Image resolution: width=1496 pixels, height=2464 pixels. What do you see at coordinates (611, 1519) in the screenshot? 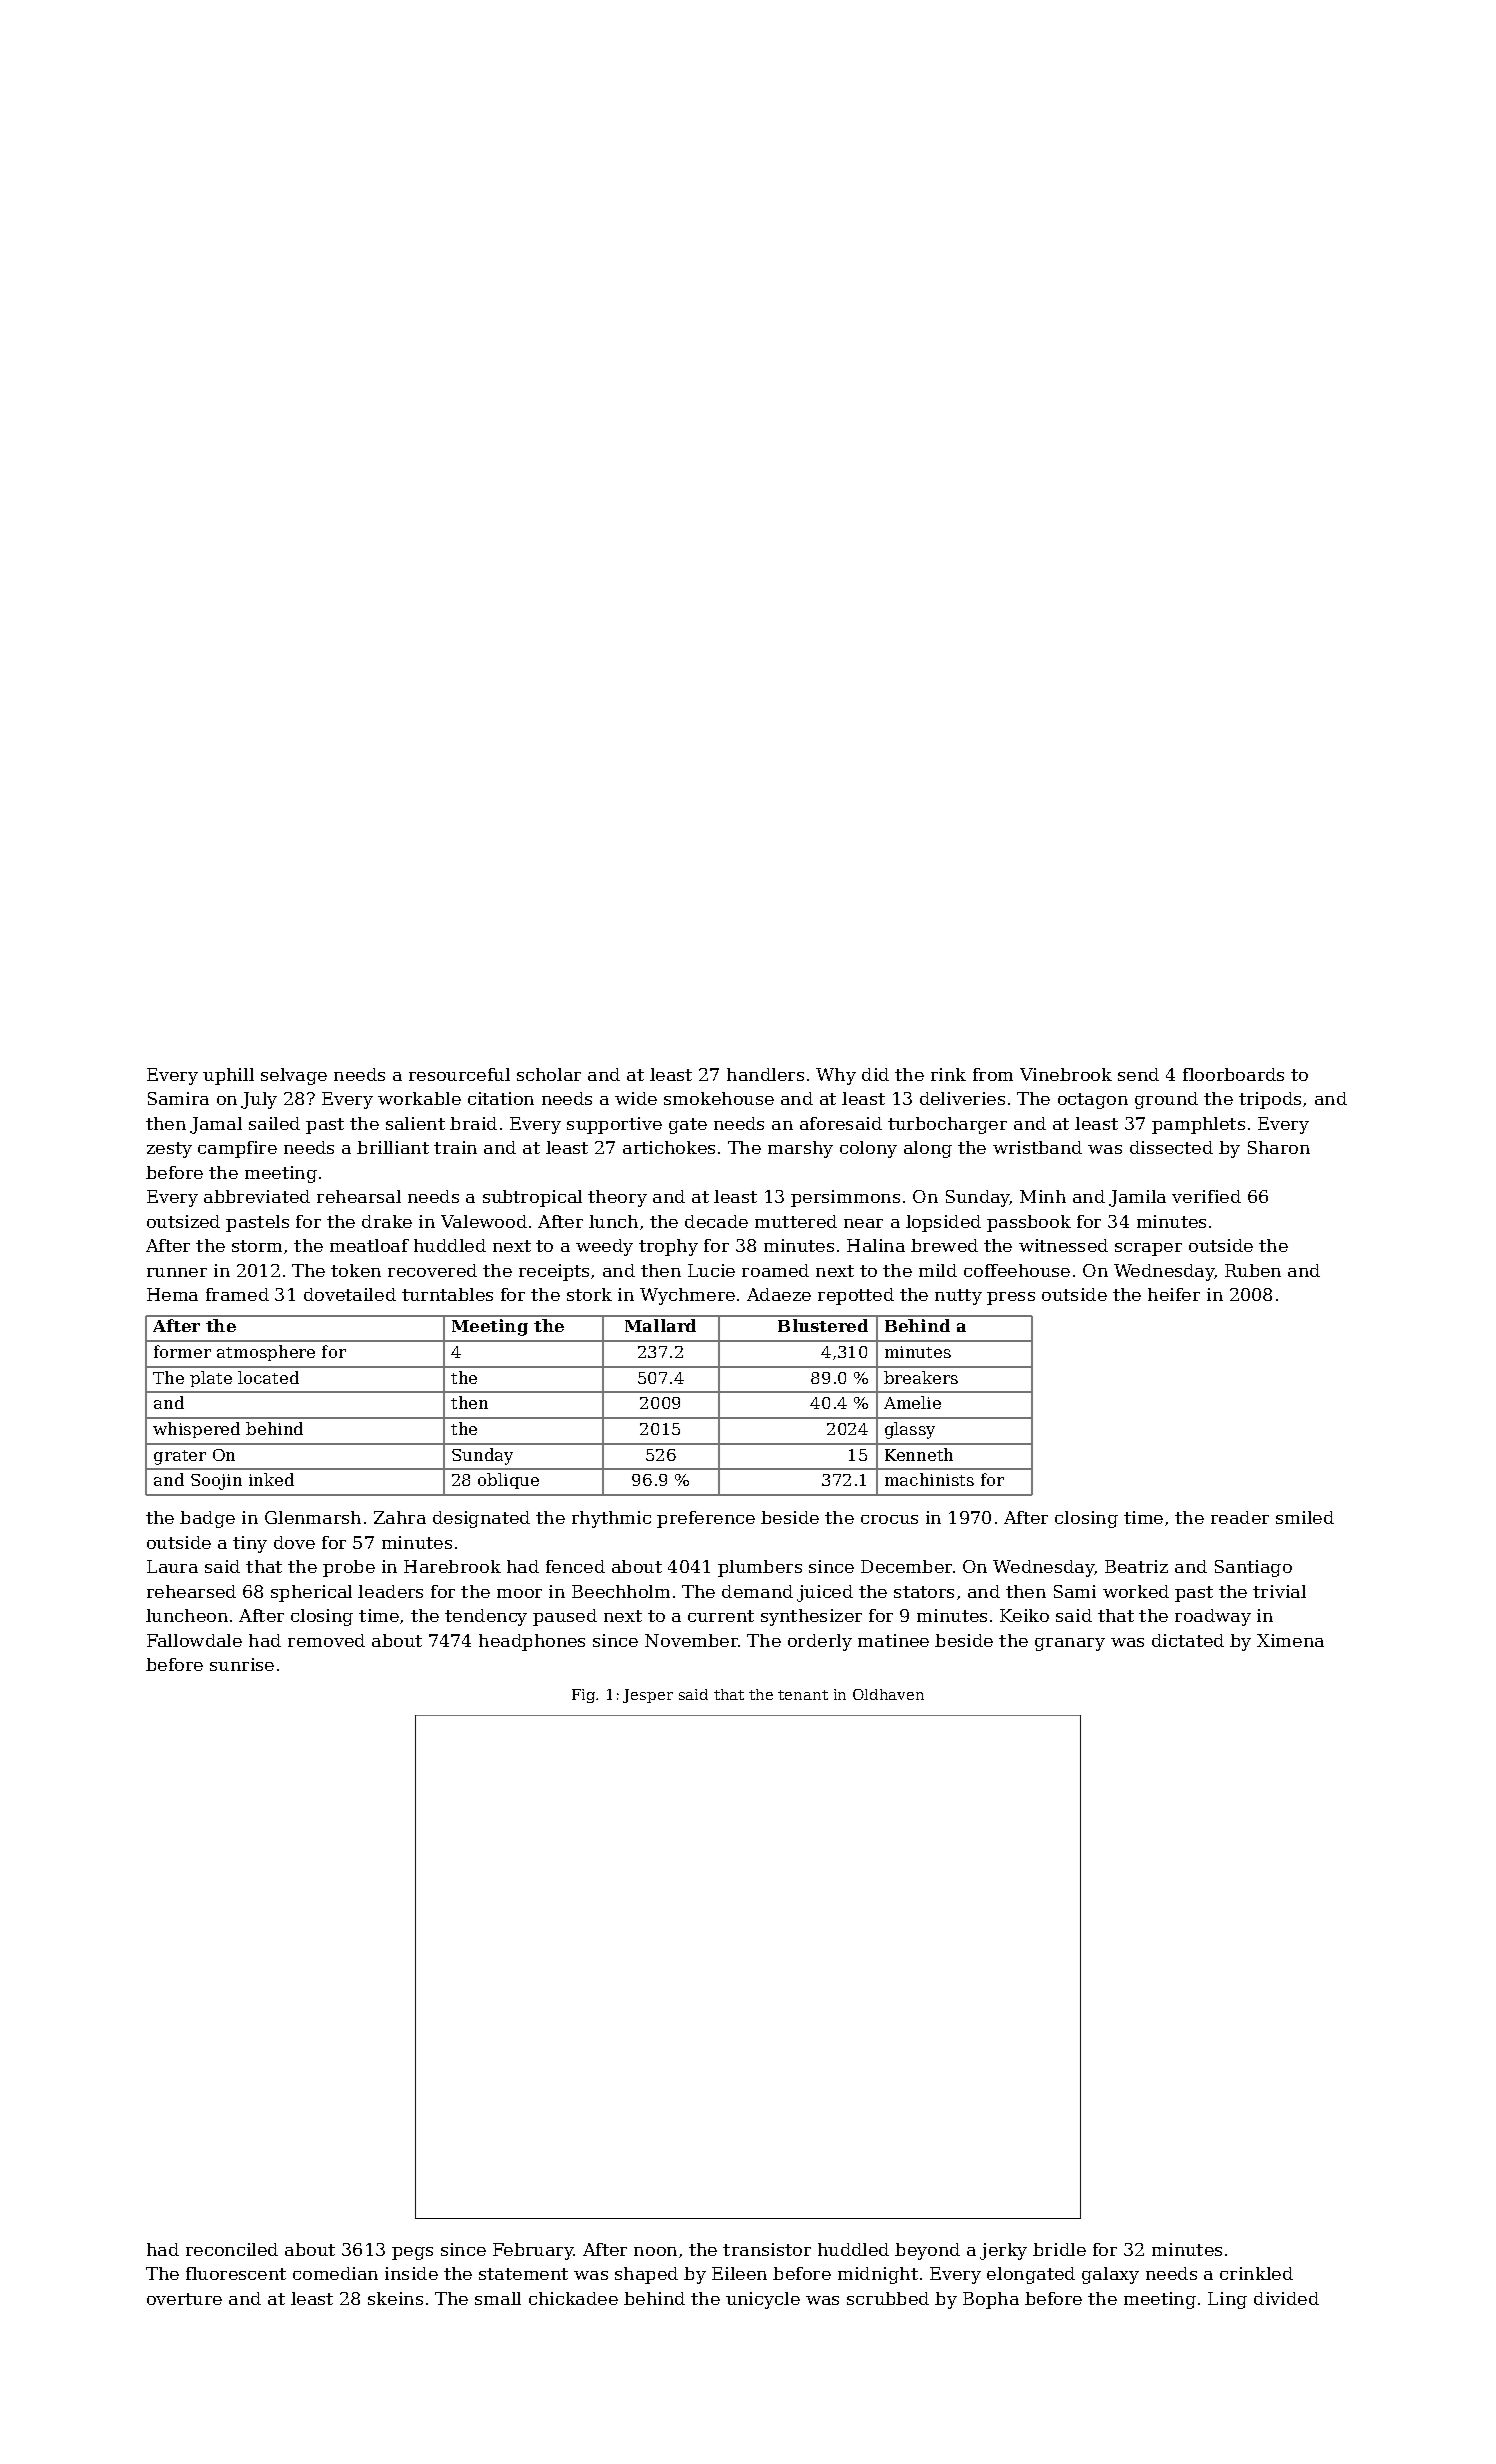
I see `rhythmic` at bounding box center [611, 1519].
